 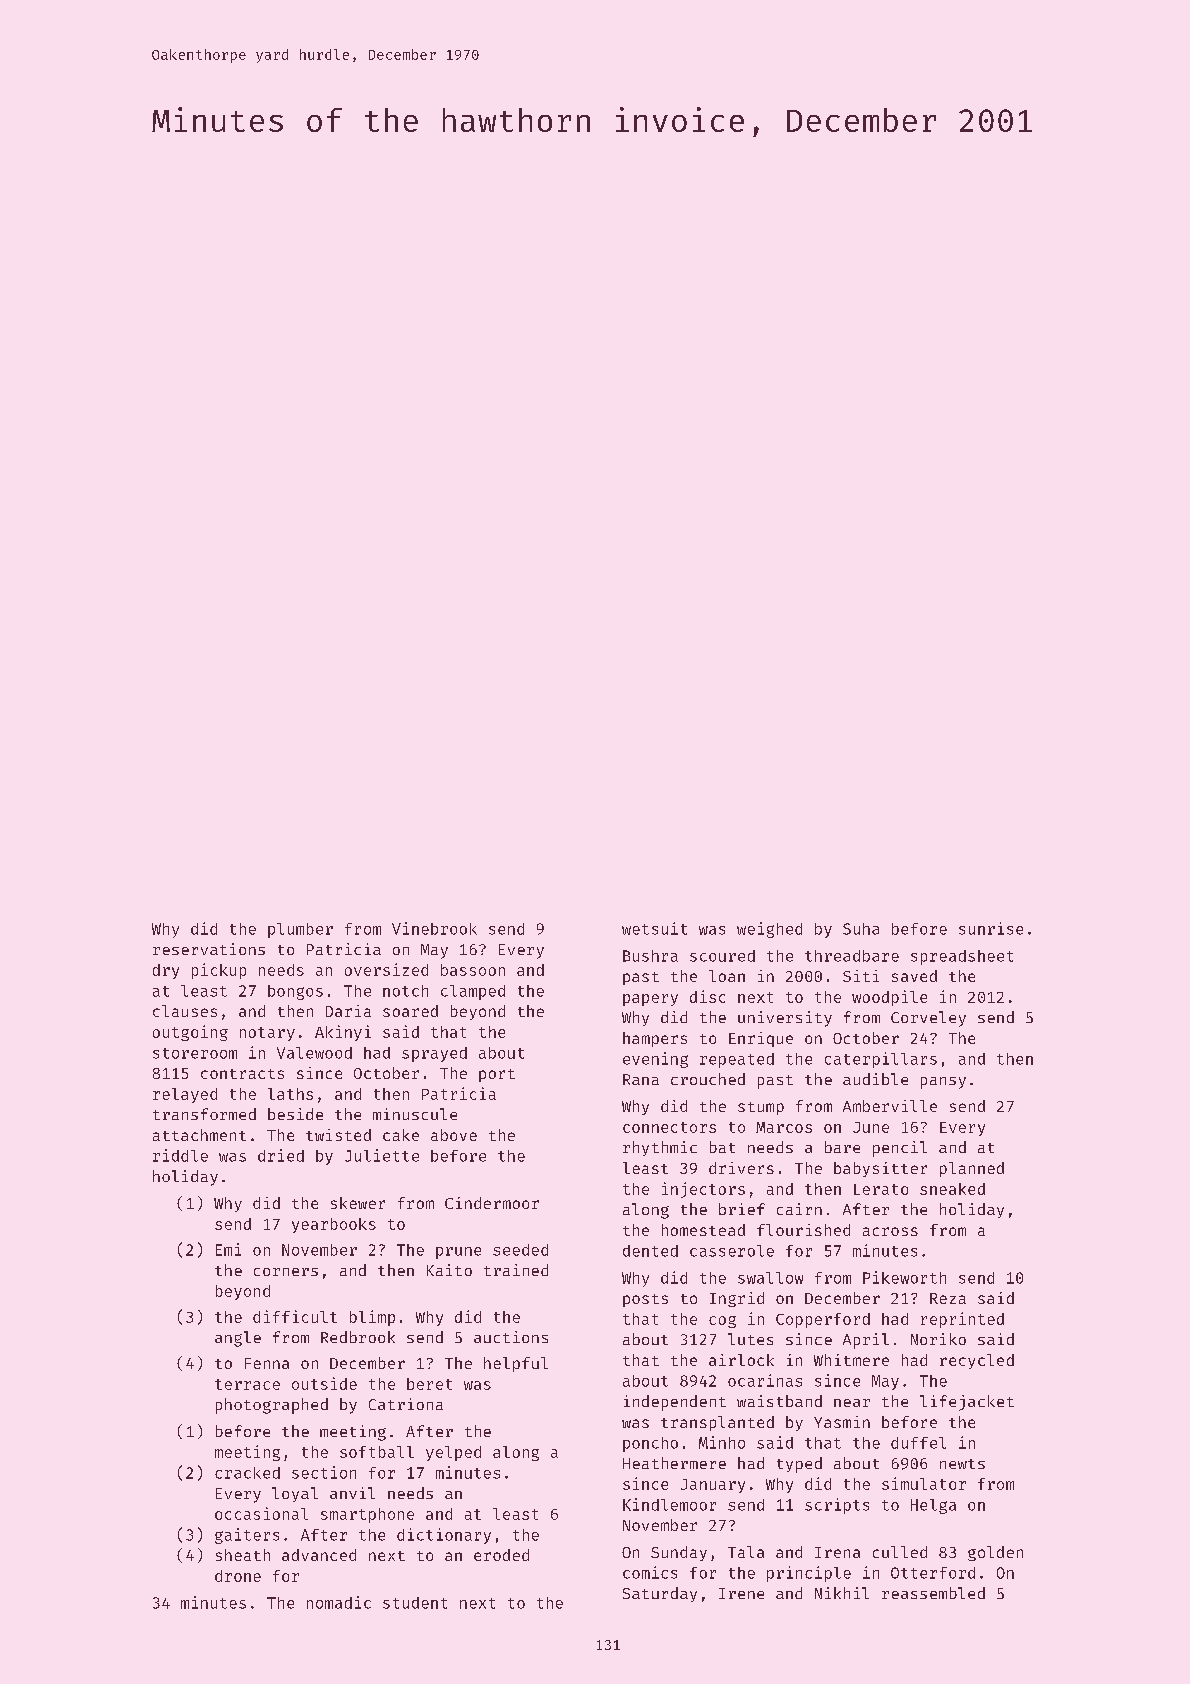 I want to click on yearbooks, so click(x=334, y=1225).
